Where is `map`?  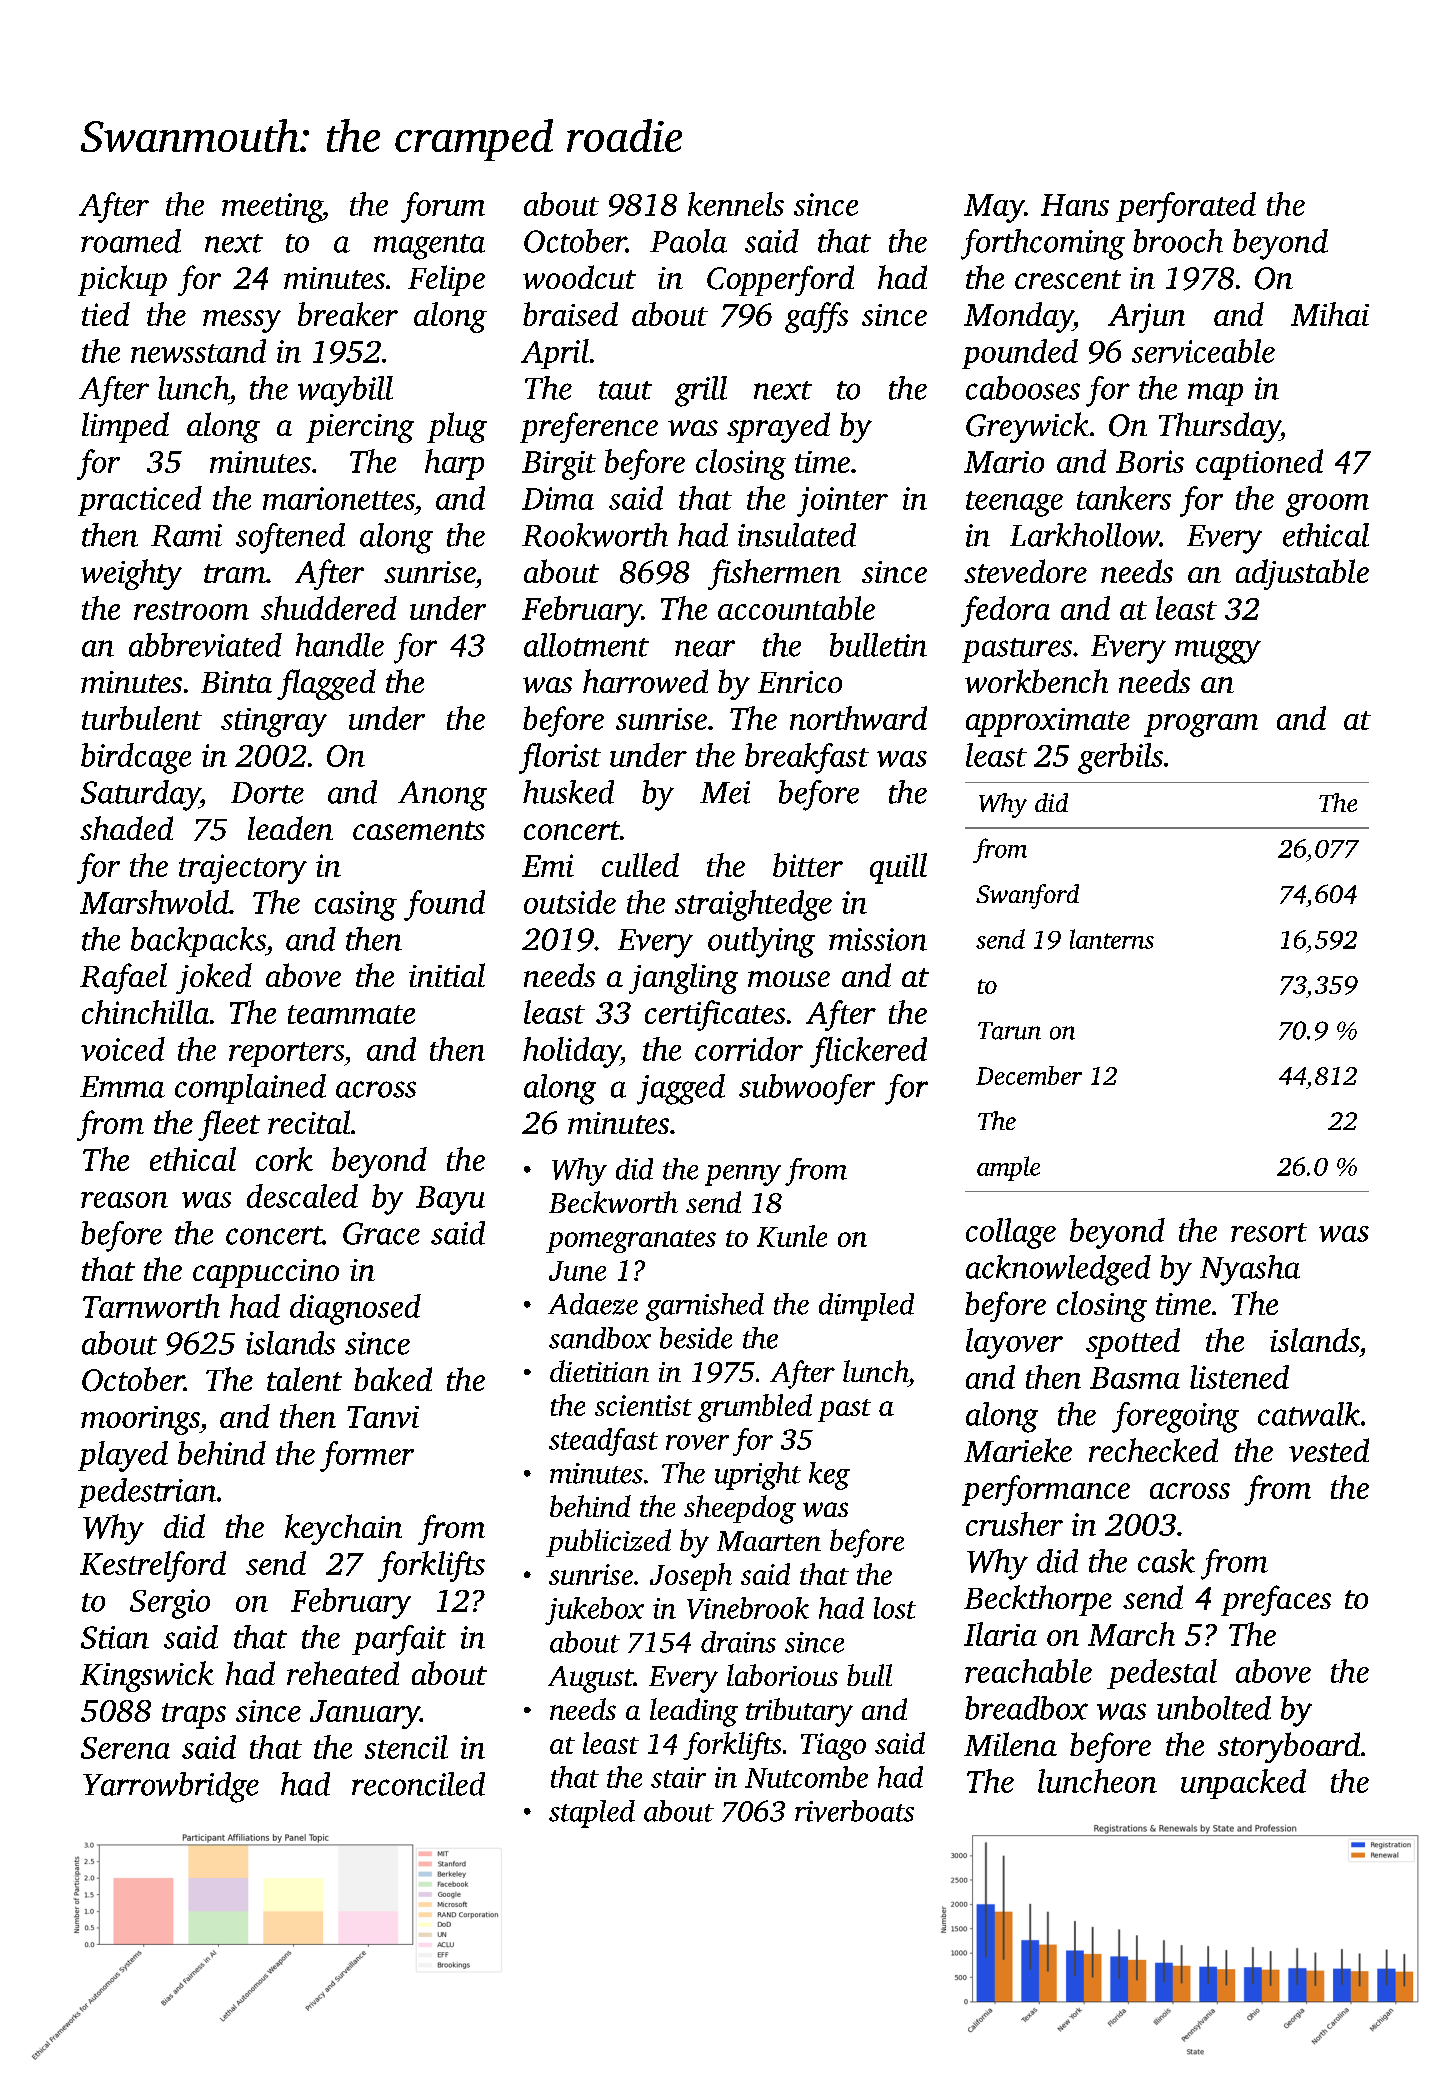
map is located at coordinates (1215, 394).
